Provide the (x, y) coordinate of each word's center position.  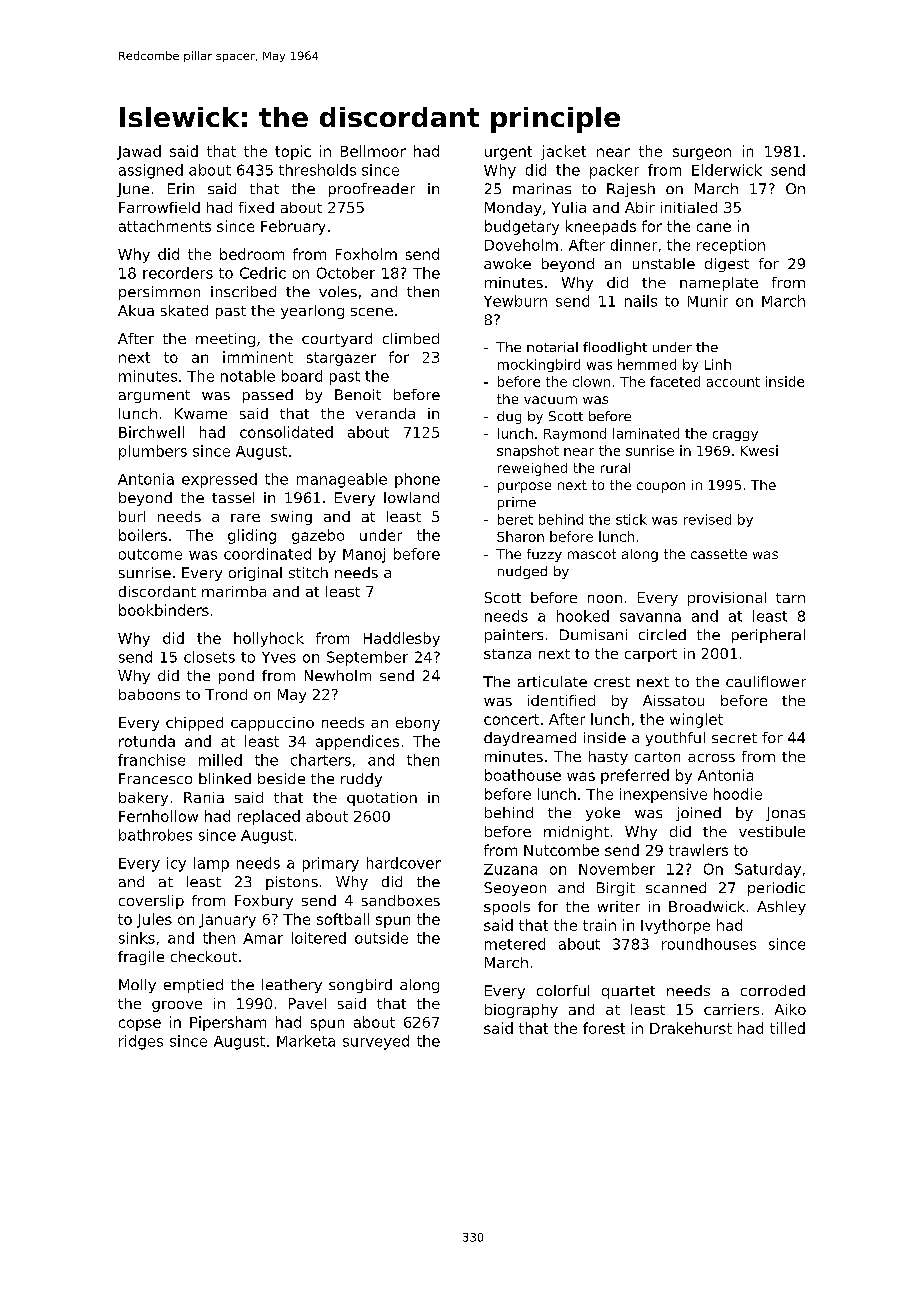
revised (707, 519)
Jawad (139, 152)
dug (509, 417)
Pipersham (228, 1023)
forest (604, 1028)
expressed (219, 480)
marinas (542, 188)
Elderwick (727, 170)
